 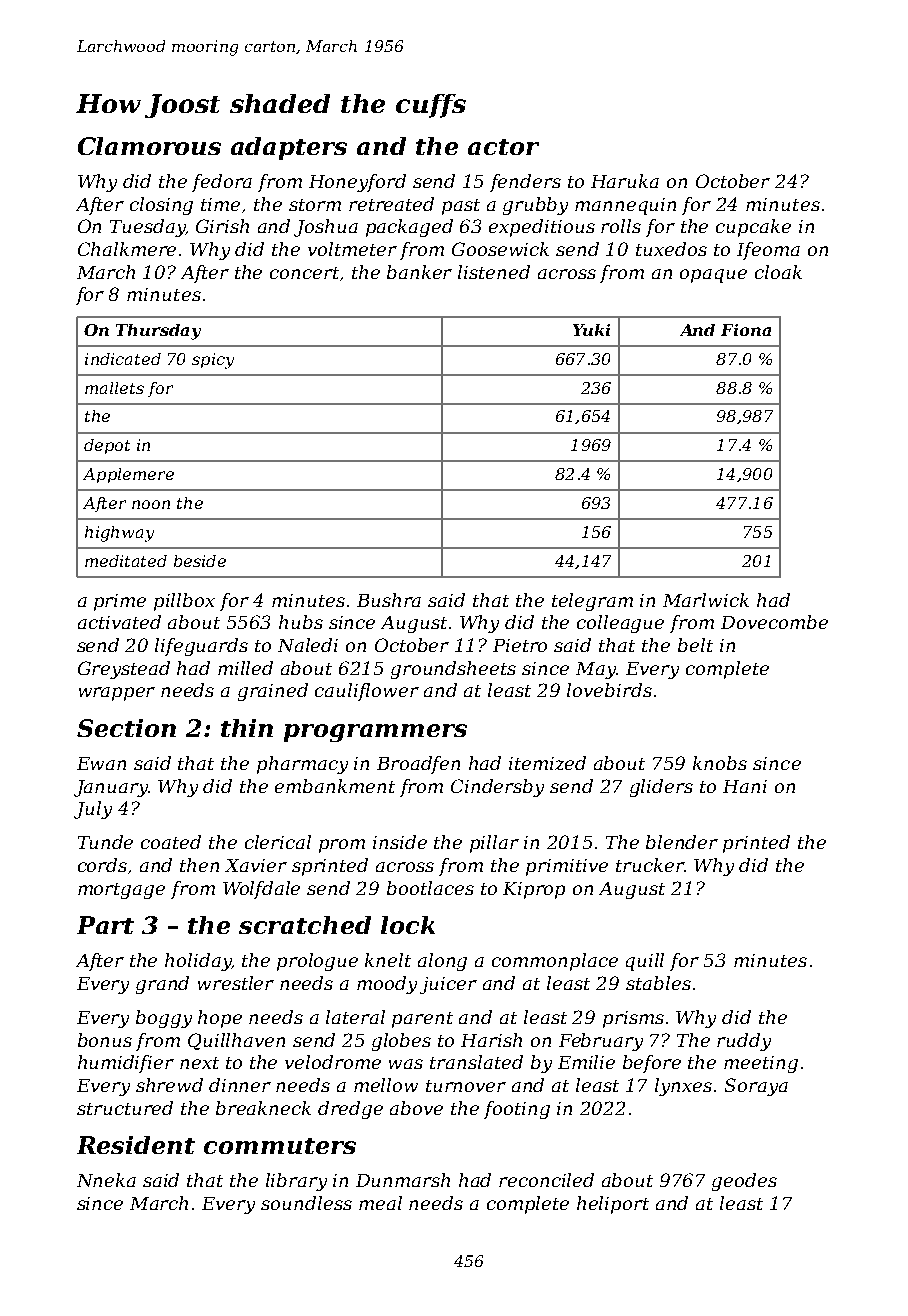 What do you see at coordinates (625, 181) in the page?
I see `Haruka` at bounding box center [625, 181].
